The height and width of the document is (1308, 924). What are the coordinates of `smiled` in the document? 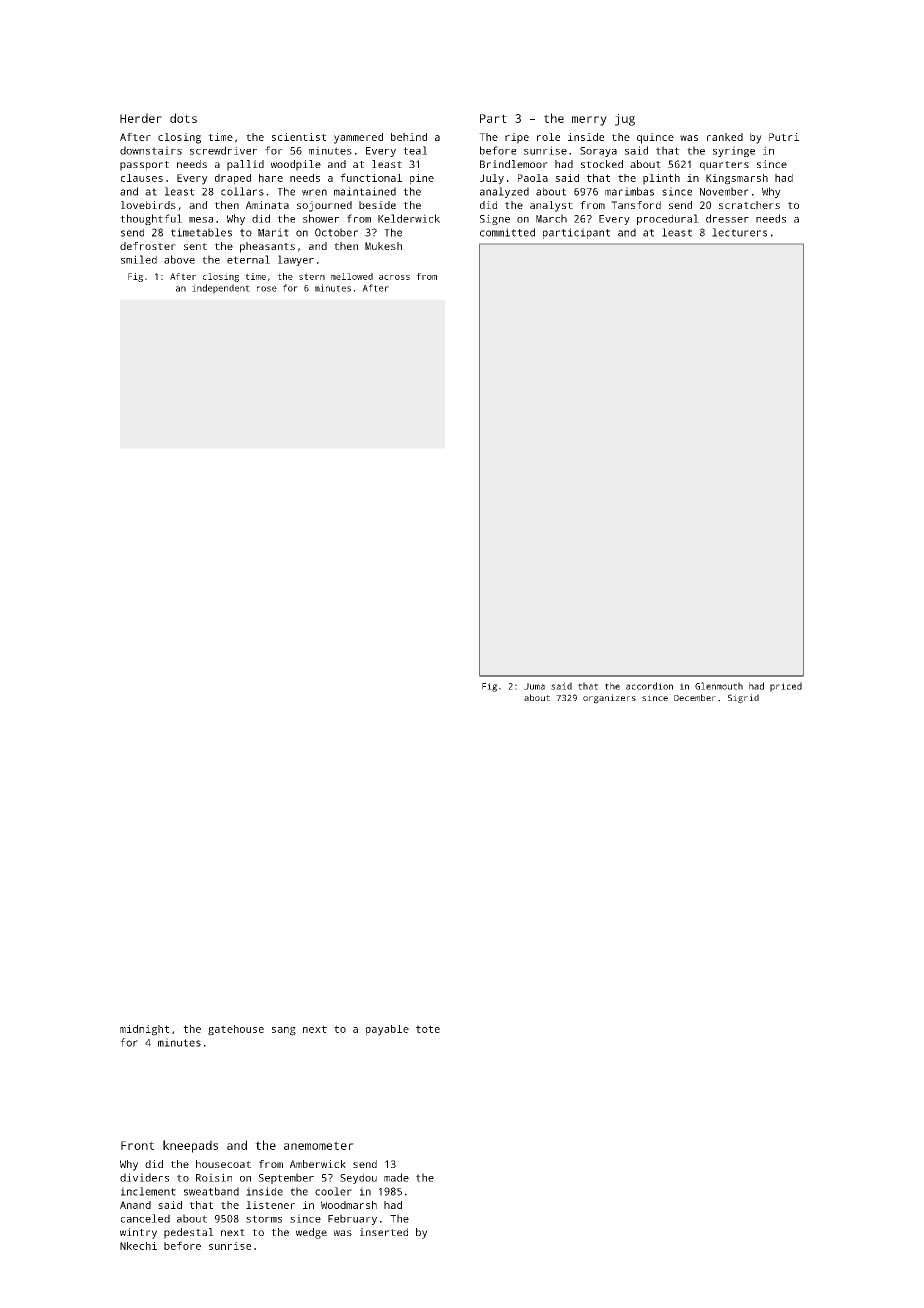 It's located at (139, 259).
